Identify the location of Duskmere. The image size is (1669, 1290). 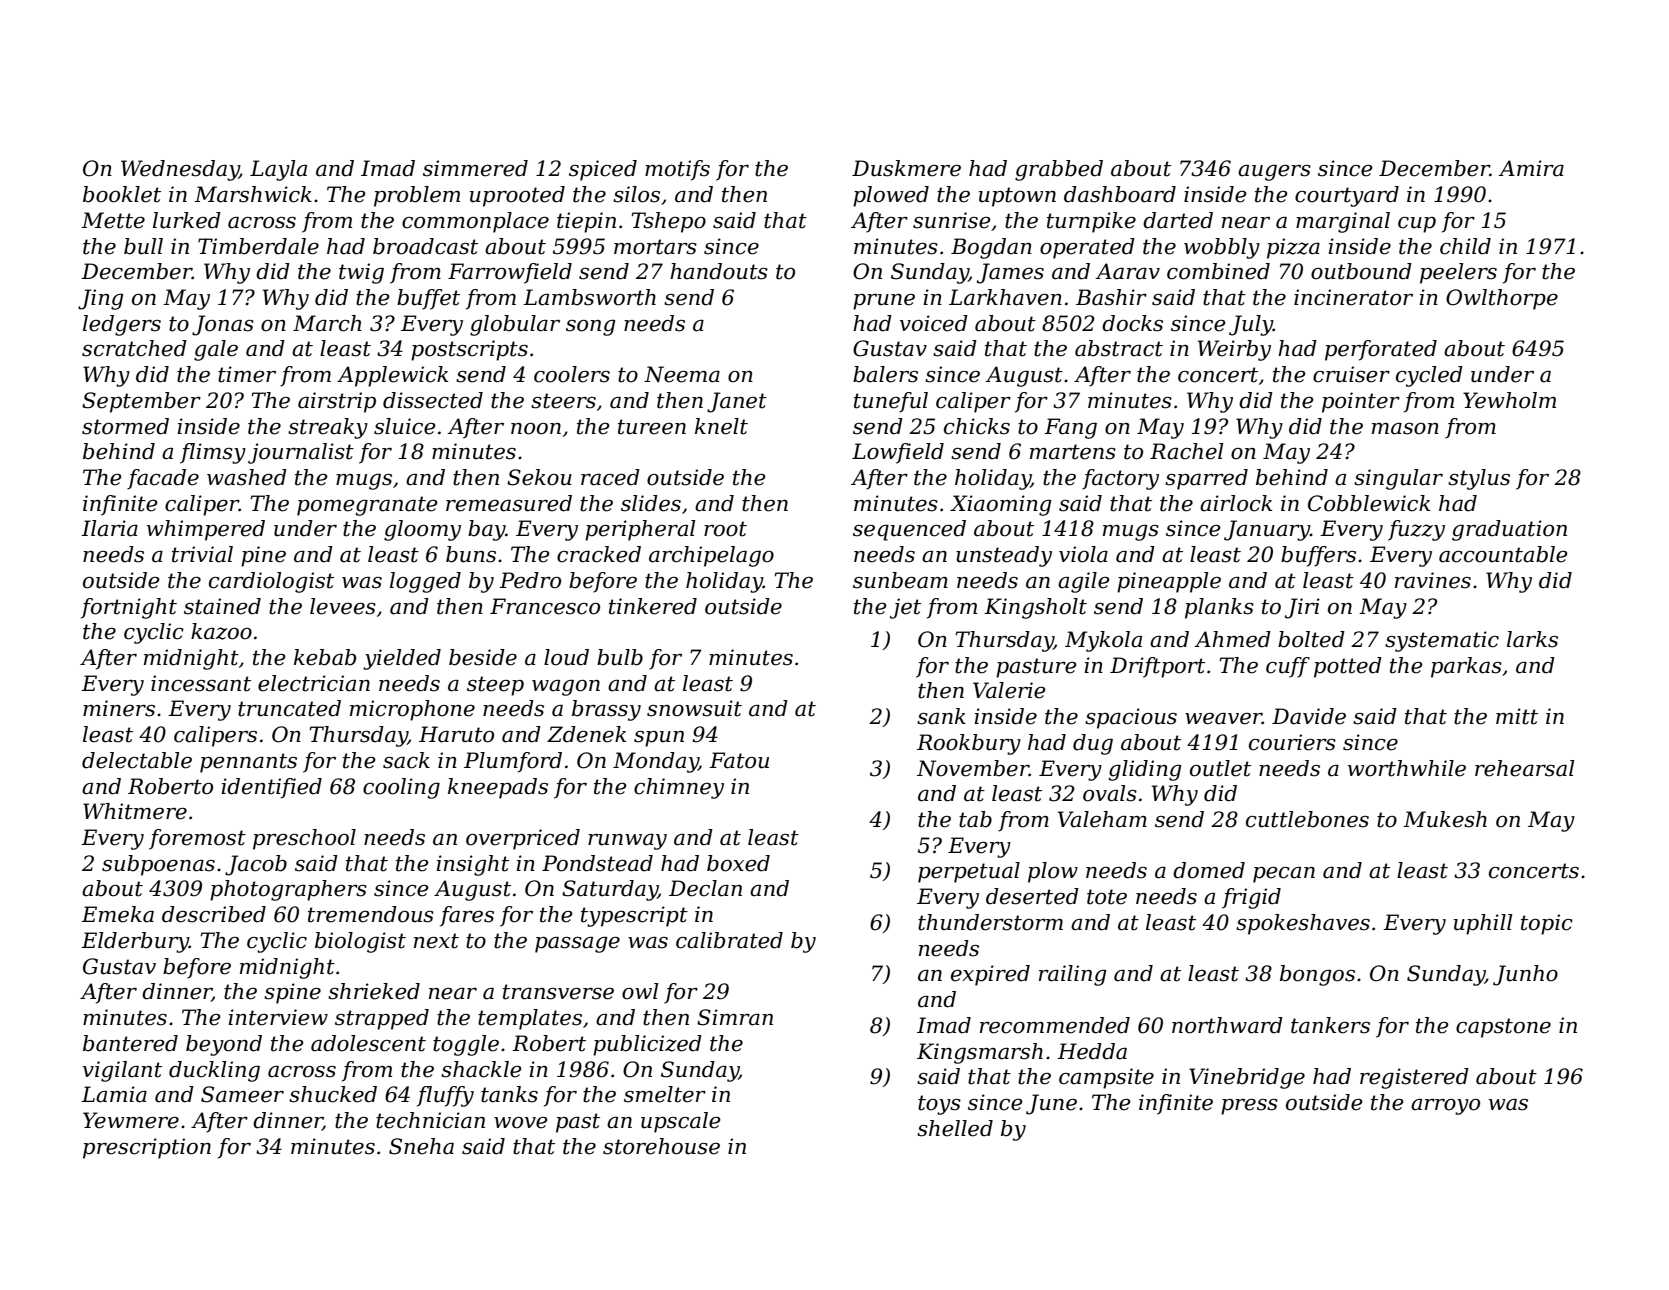
(906, 168).
